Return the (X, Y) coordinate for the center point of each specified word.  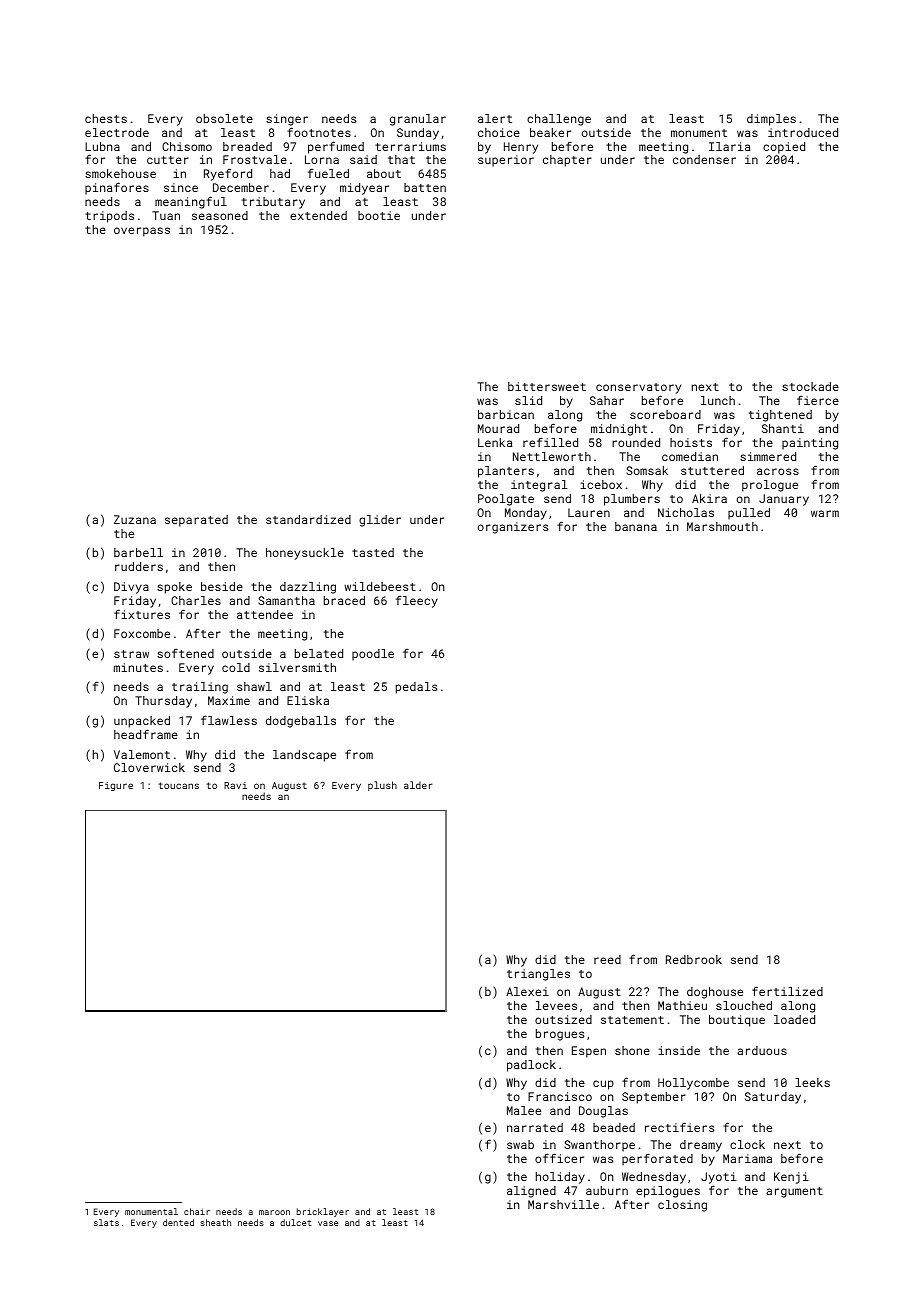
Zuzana (135, 519)
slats (106, 1222)
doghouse (715, 993)
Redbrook (694, 959)
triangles (538, 975)
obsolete (224, 118)
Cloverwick (149, 767)
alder (418, 785)
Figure (116, 786)
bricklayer (323, 1212)
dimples (771, 120)
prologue (770, 486)
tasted (373, 552)
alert (495, 118)
